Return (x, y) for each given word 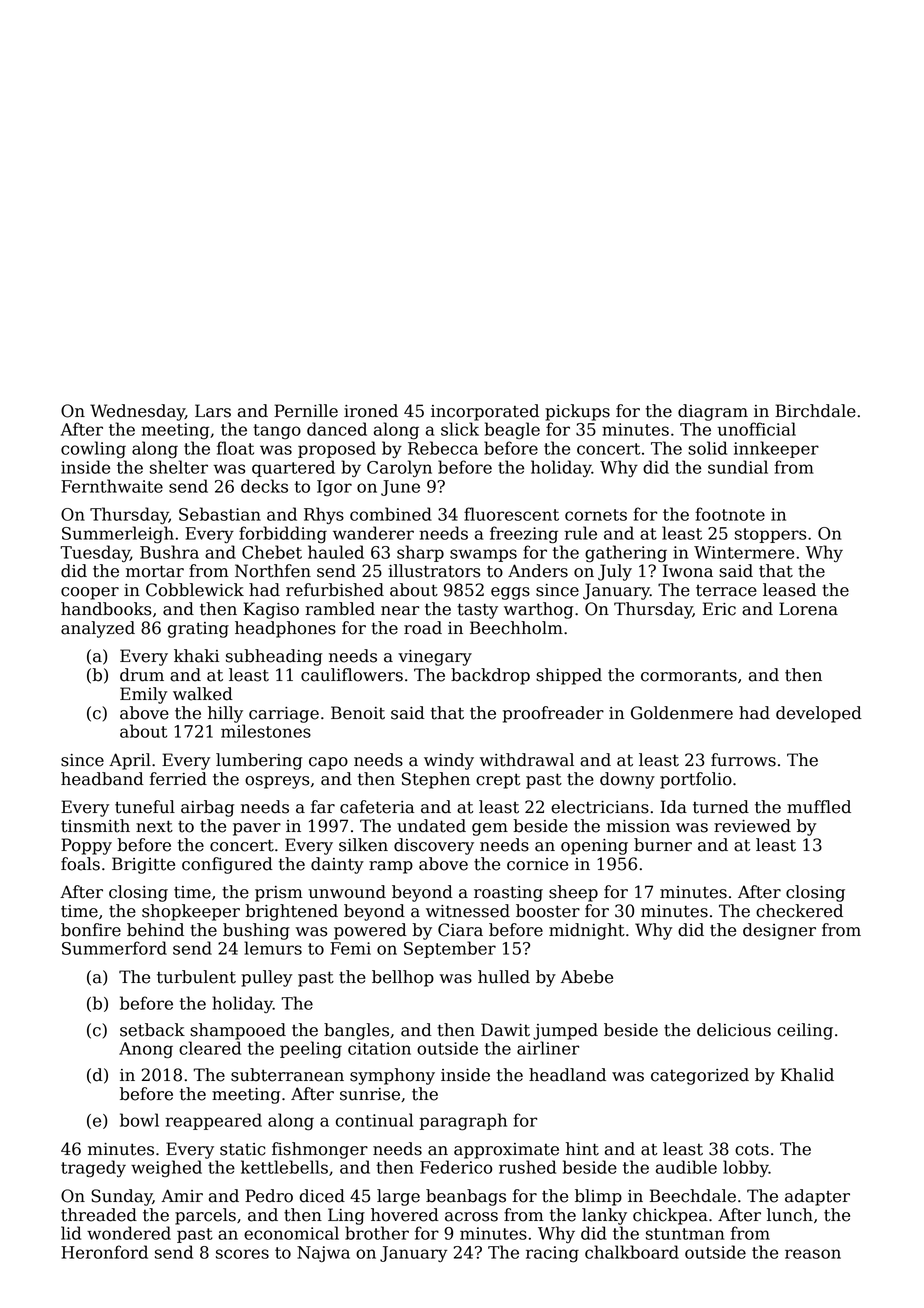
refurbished (335, 590)
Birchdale (815, 411)
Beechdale (693, 1196)
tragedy (93, 1169)
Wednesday (137, 412)
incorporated (485, 412)
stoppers (770, 535)
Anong (146, 1050)
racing (552, 1254)
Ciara (460, 930)
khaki (196, 656)
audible (686, 1167)
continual (374, 1120)
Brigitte (143, 865)
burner (663, 845)
